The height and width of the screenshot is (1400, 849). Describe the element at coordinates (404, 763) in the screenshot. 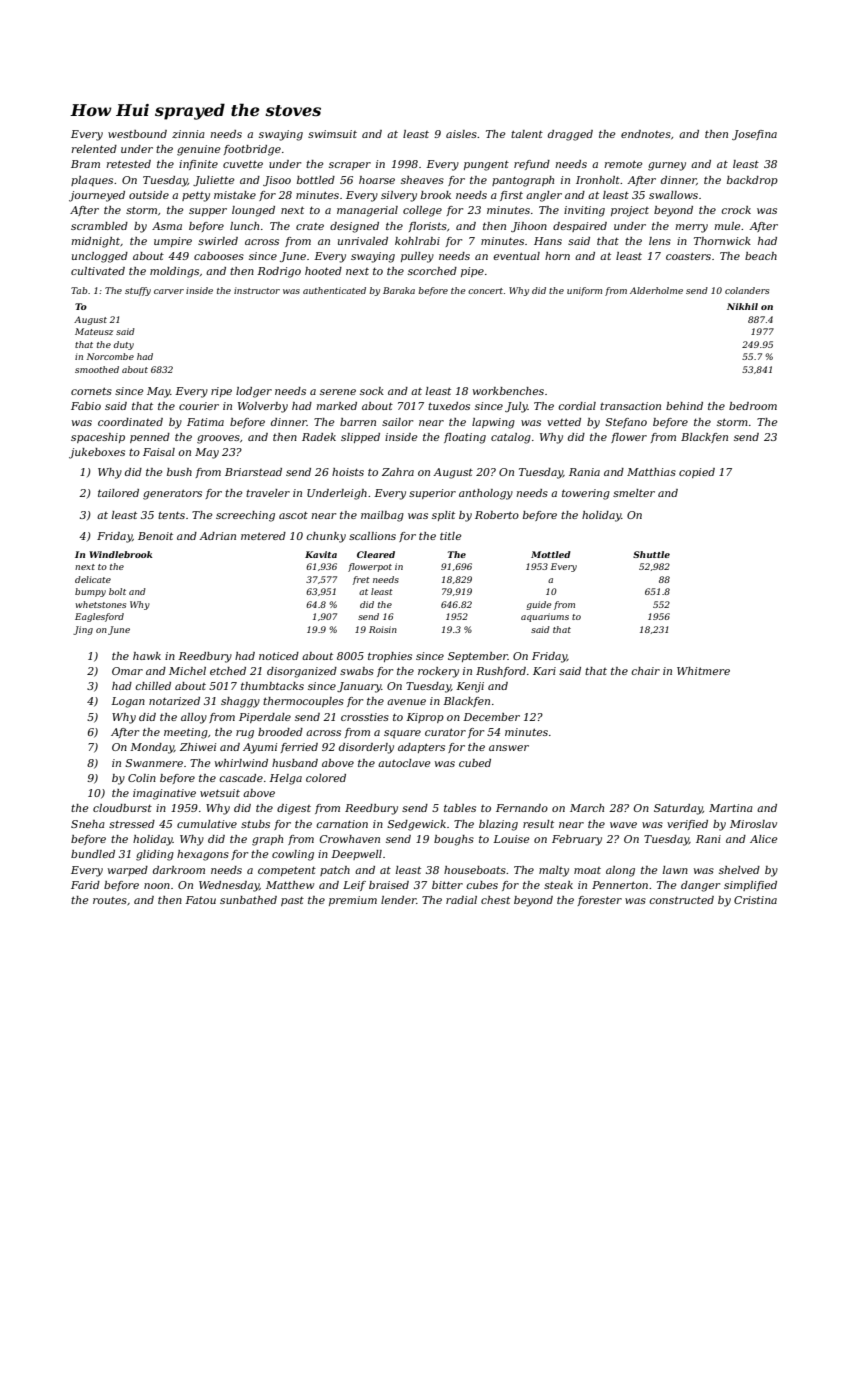

I see `autoclave` at that location.
